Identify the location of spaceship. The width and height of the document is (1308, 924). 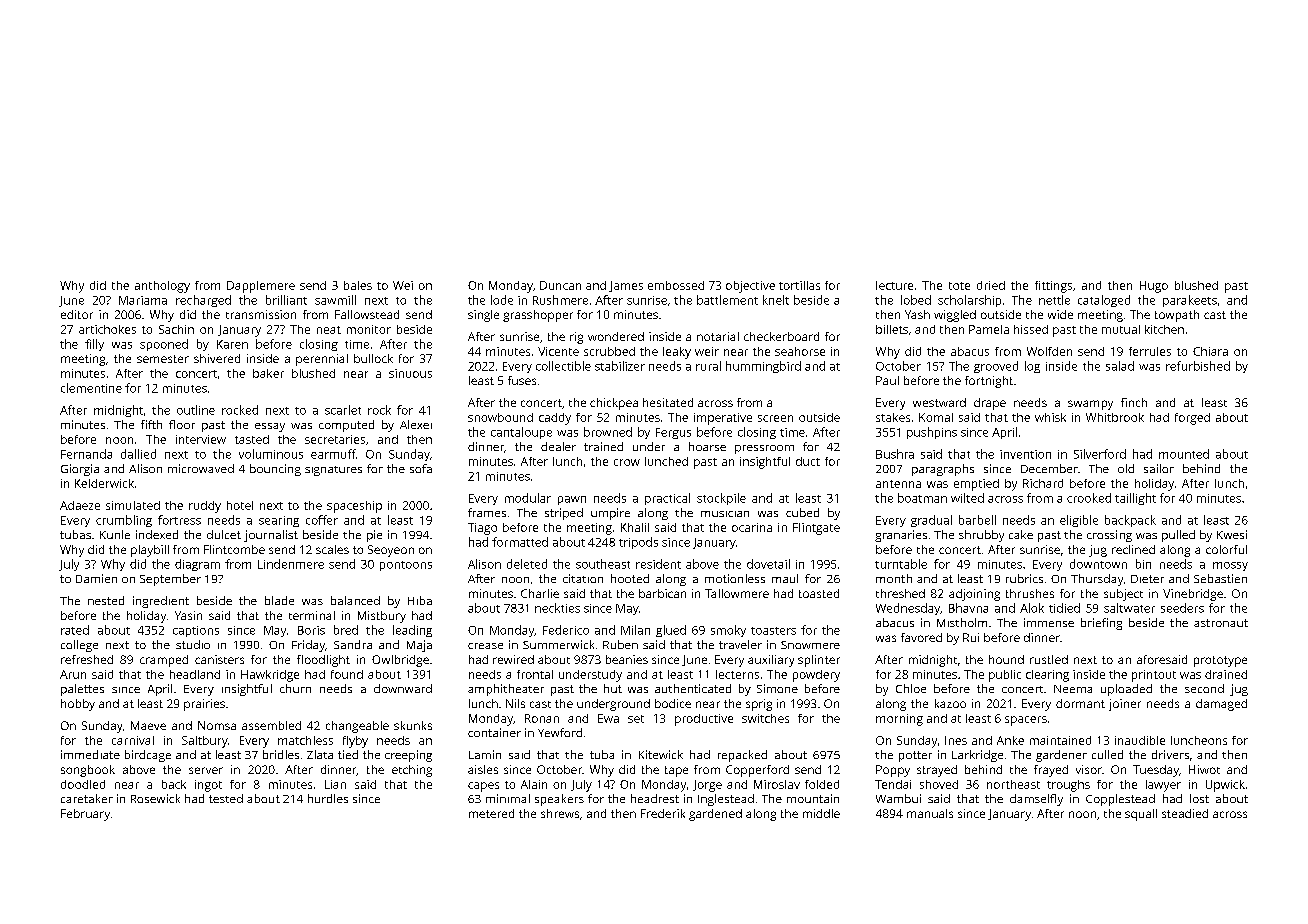
(354, 507).
